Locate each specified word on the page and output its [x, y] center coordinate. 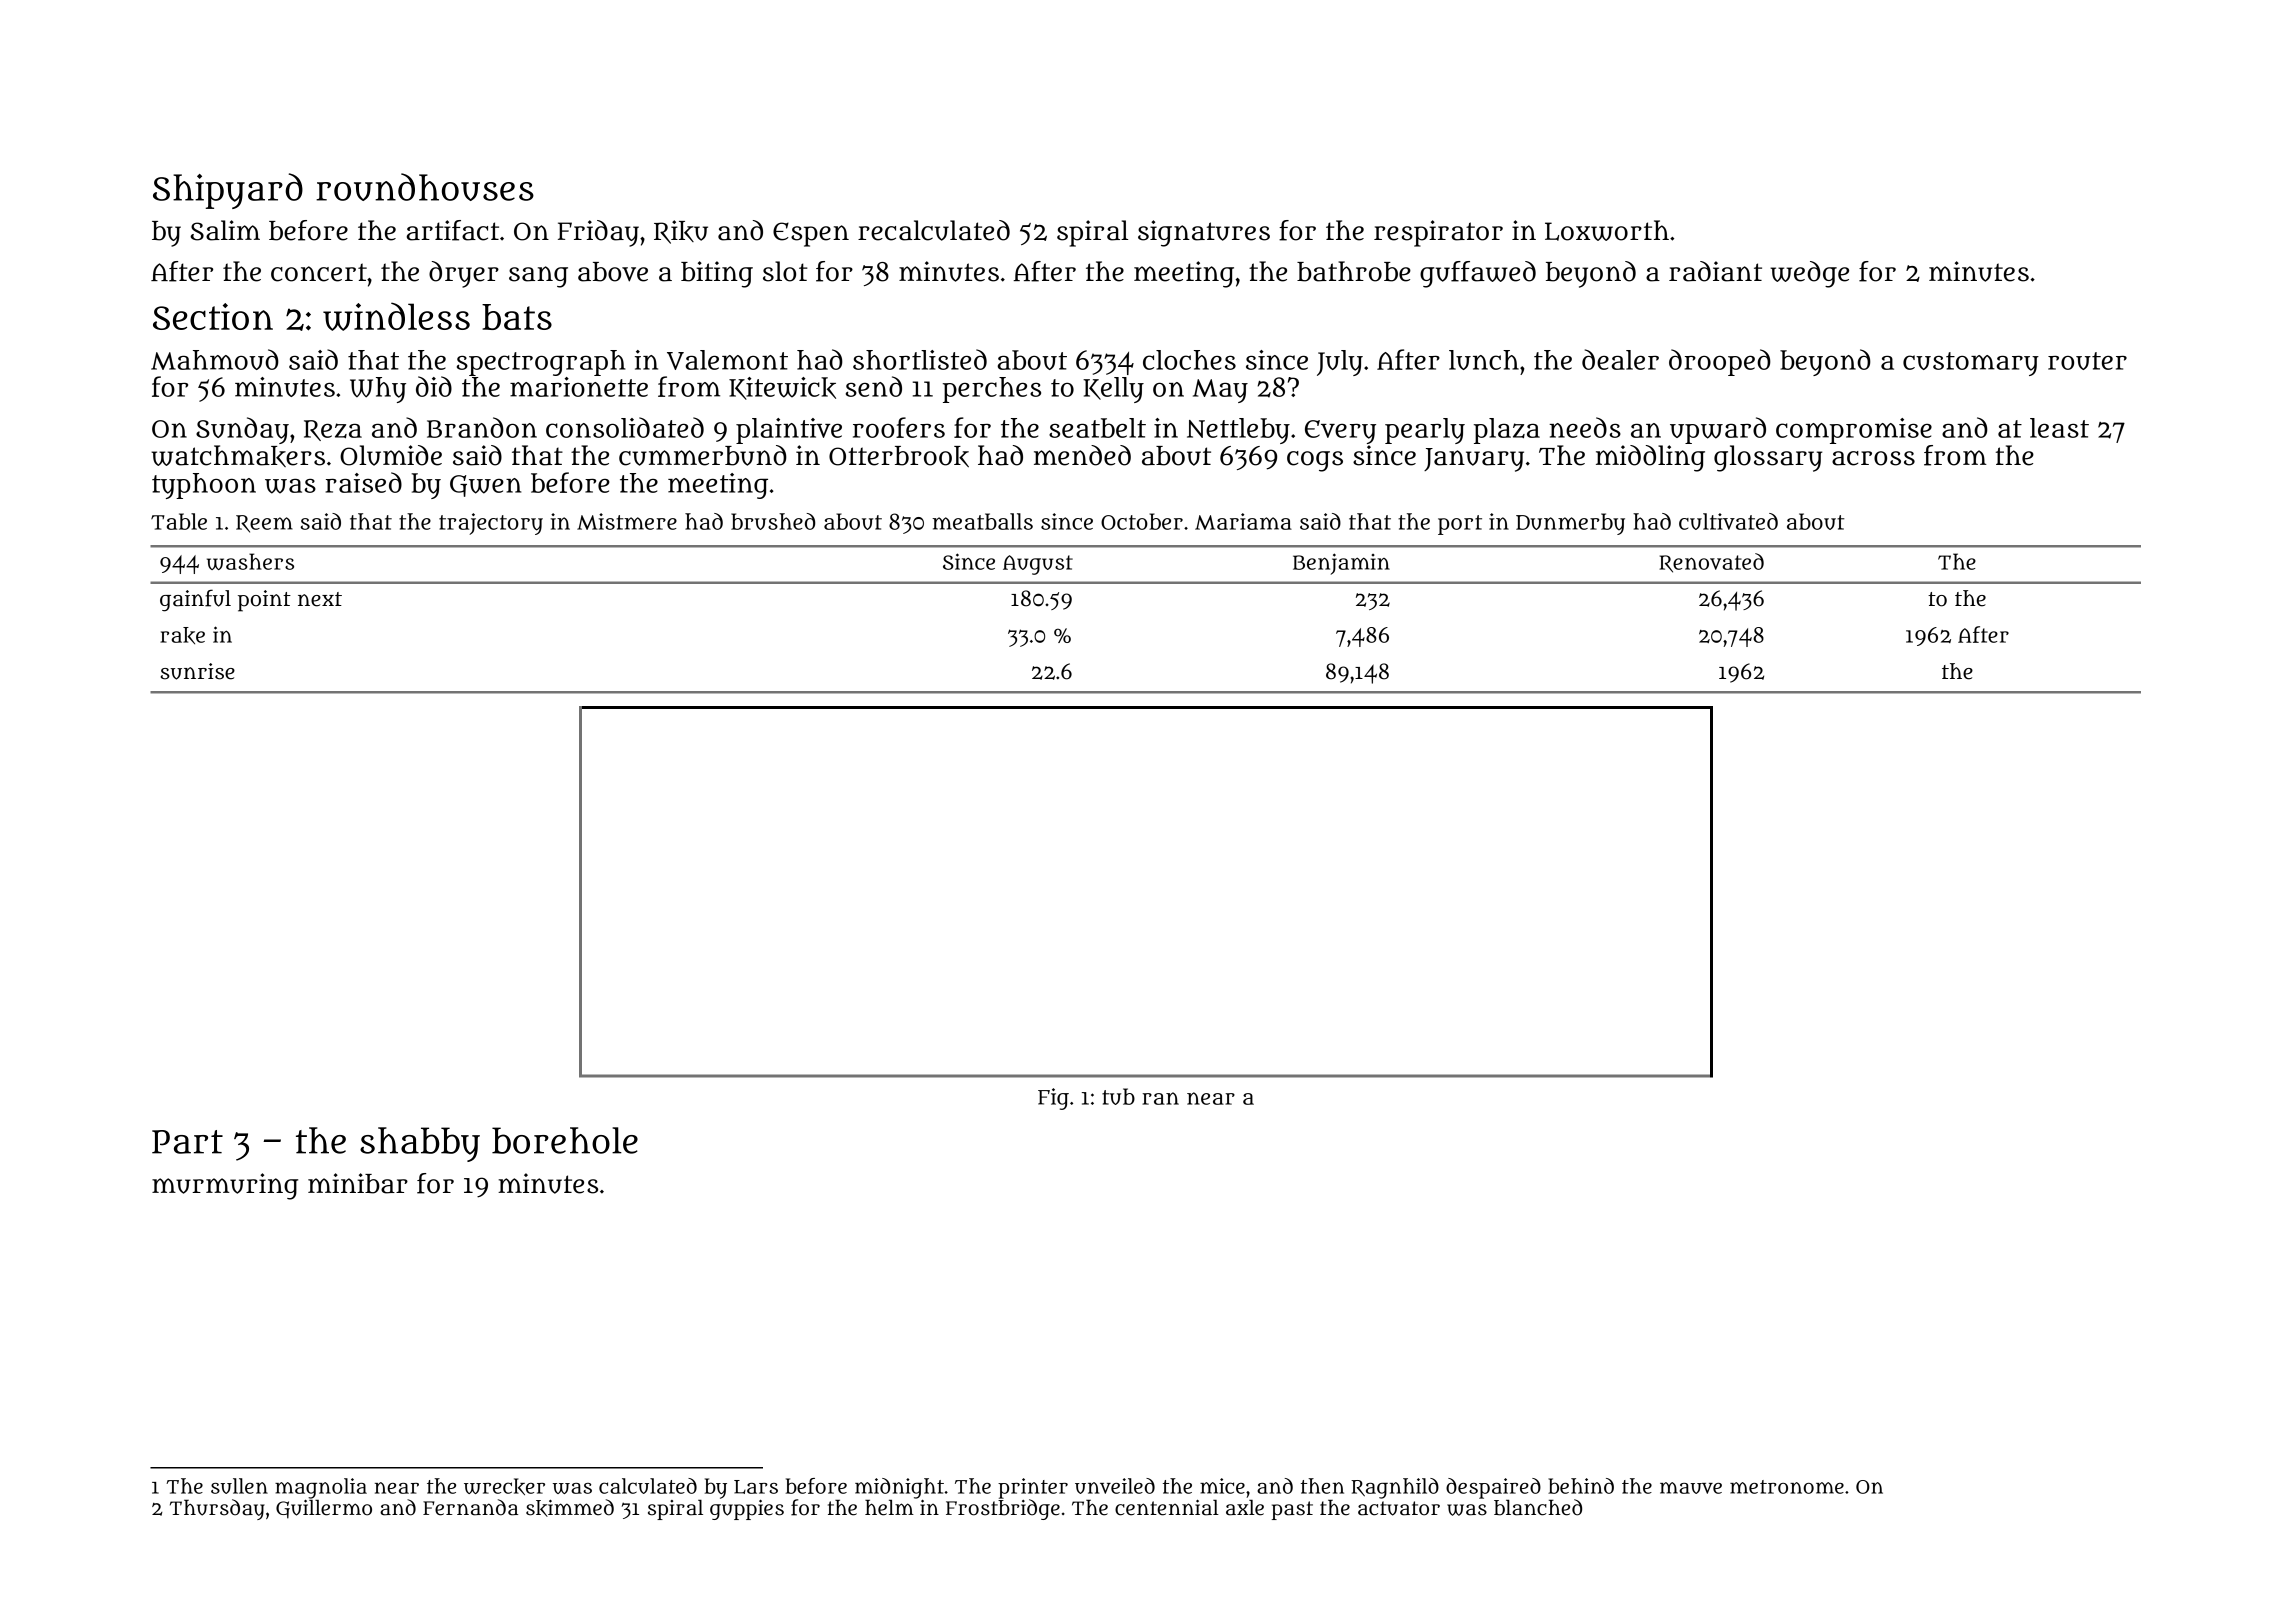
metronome [1787, 1487]
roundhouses [425, 187]
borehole [565, 1140]
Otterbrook [899, 456]
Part [187, 1142]
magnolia [321, 1488]
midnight [899, 1488]
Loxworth [1607, 230]
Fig [1053, 1099]
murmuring [225, 1186]
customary [1971, 364]
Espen [811, 234]
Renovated [1711, 563]
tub [1118, 1096]
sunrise [198, 671]
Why [378, 390]
